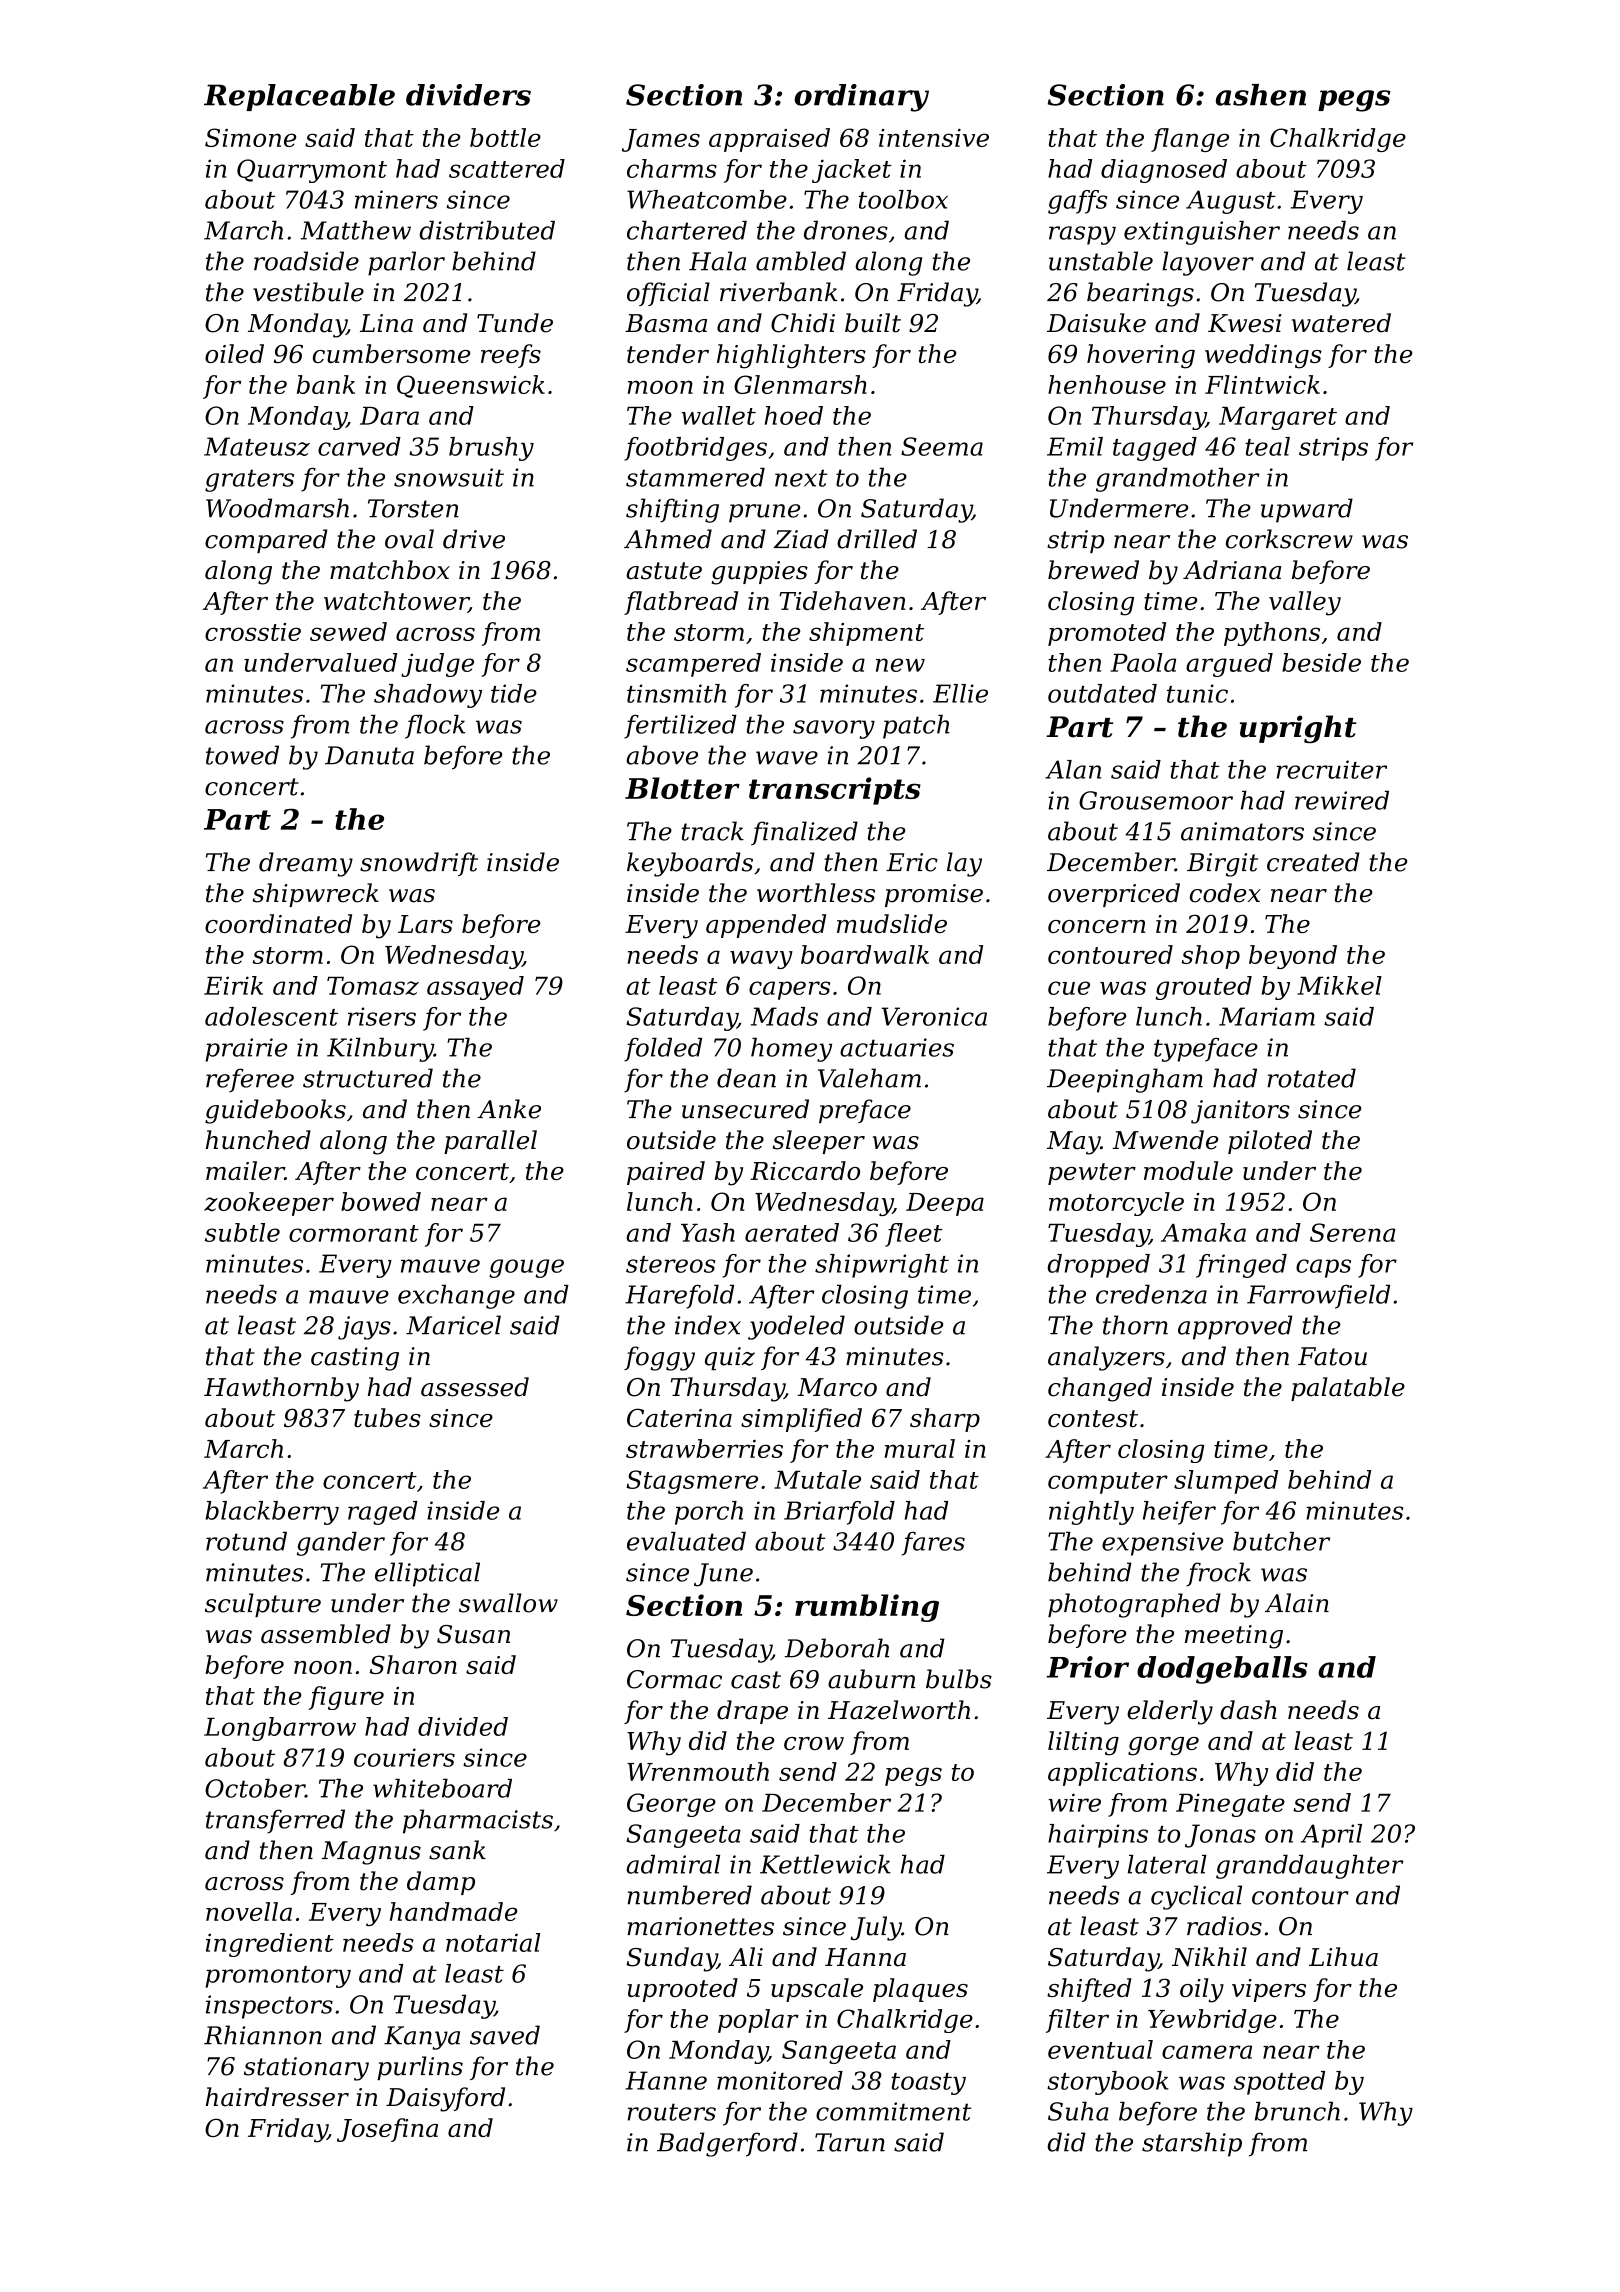 The width and height of the page is (1620, 2292). What do you see at coordinates (316, 895) in the page?
I see `shipwreck` at bounding box center [316, 895].
